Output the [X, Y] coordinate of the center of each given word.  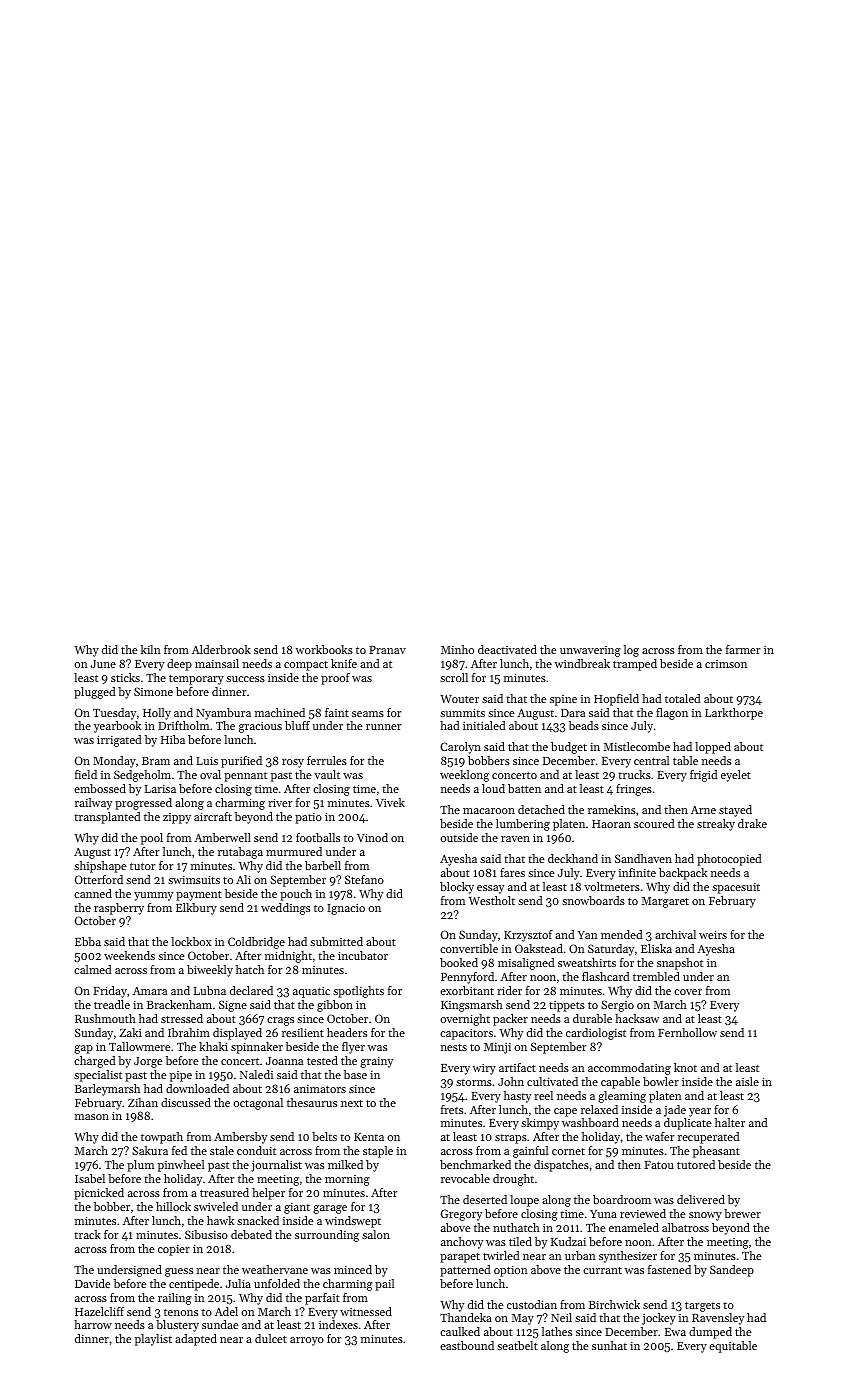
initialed [484, 725]
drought [513, 1180]
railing [175, 1299]
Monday [114, 762]
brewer [742, 1213]
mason [92, 1117]
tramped [635, 665]
